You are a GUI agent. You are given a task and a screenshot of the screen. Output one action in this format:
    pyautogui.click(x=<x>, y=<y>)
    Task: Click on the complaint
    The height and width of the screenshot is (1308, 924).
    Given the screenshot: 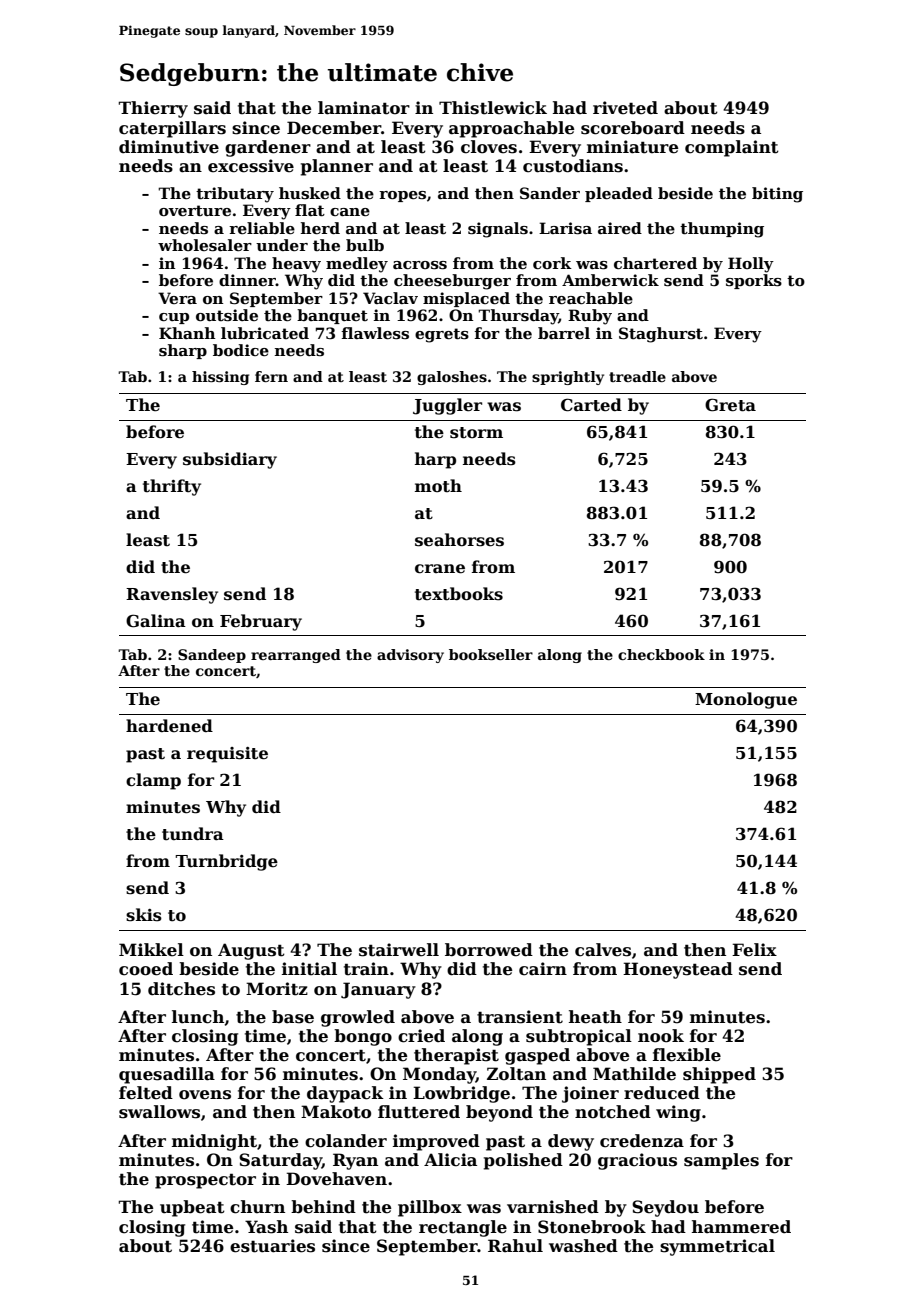 What is the action you would take?
    pyautogui.click(x=732, y=148)
